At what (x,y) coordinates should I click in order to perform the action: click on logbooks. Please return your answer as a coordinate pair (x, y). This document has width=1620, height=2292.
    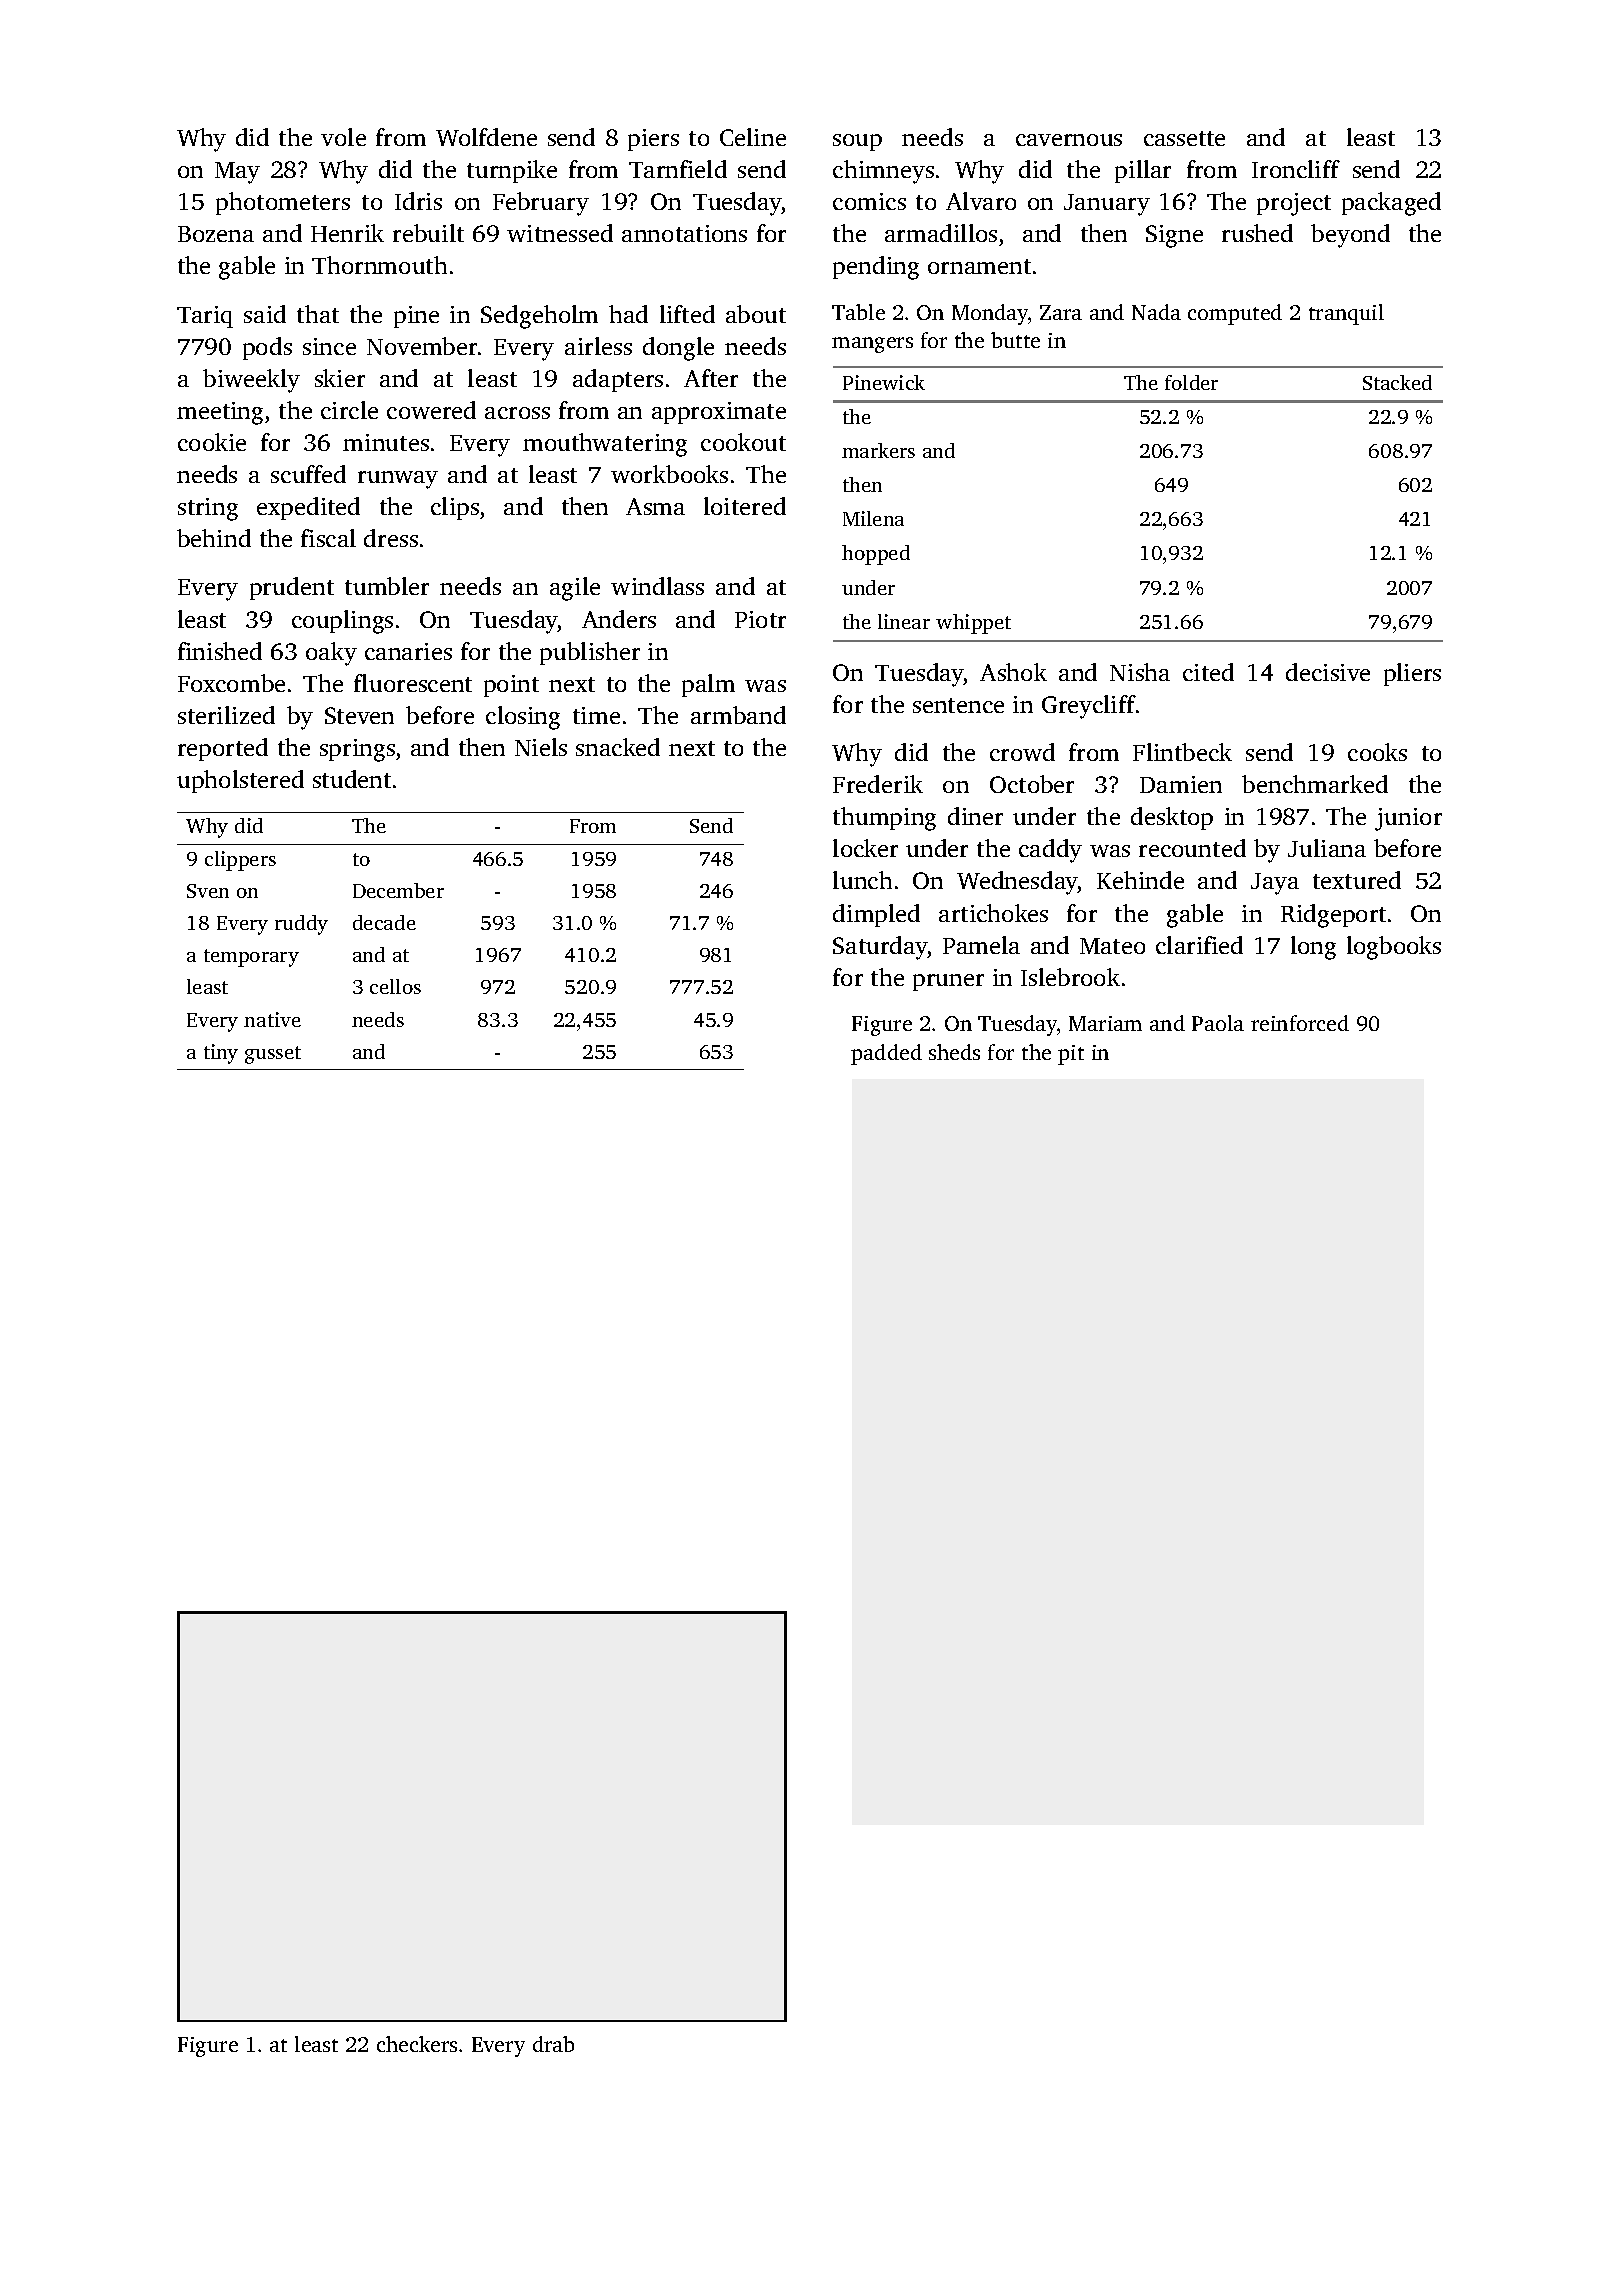
    Looking at the image, I should click on (1394, 948).
